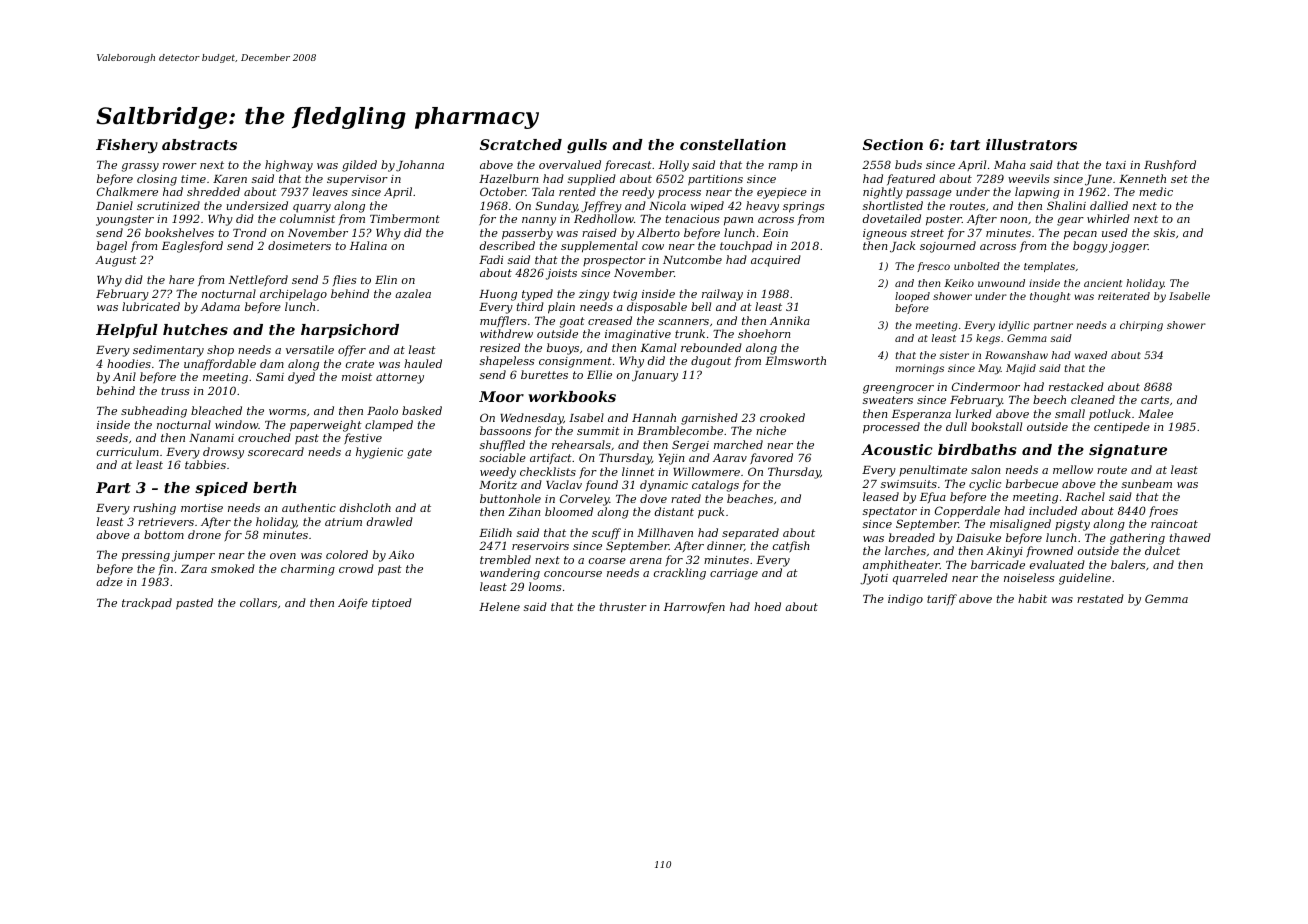 Image resolution: width=1308 pixels, height=924 pixels. What do you see at coordinates (127, 146) in the screenshot?
I see `Fishery` at bounding box center [127, 146].
